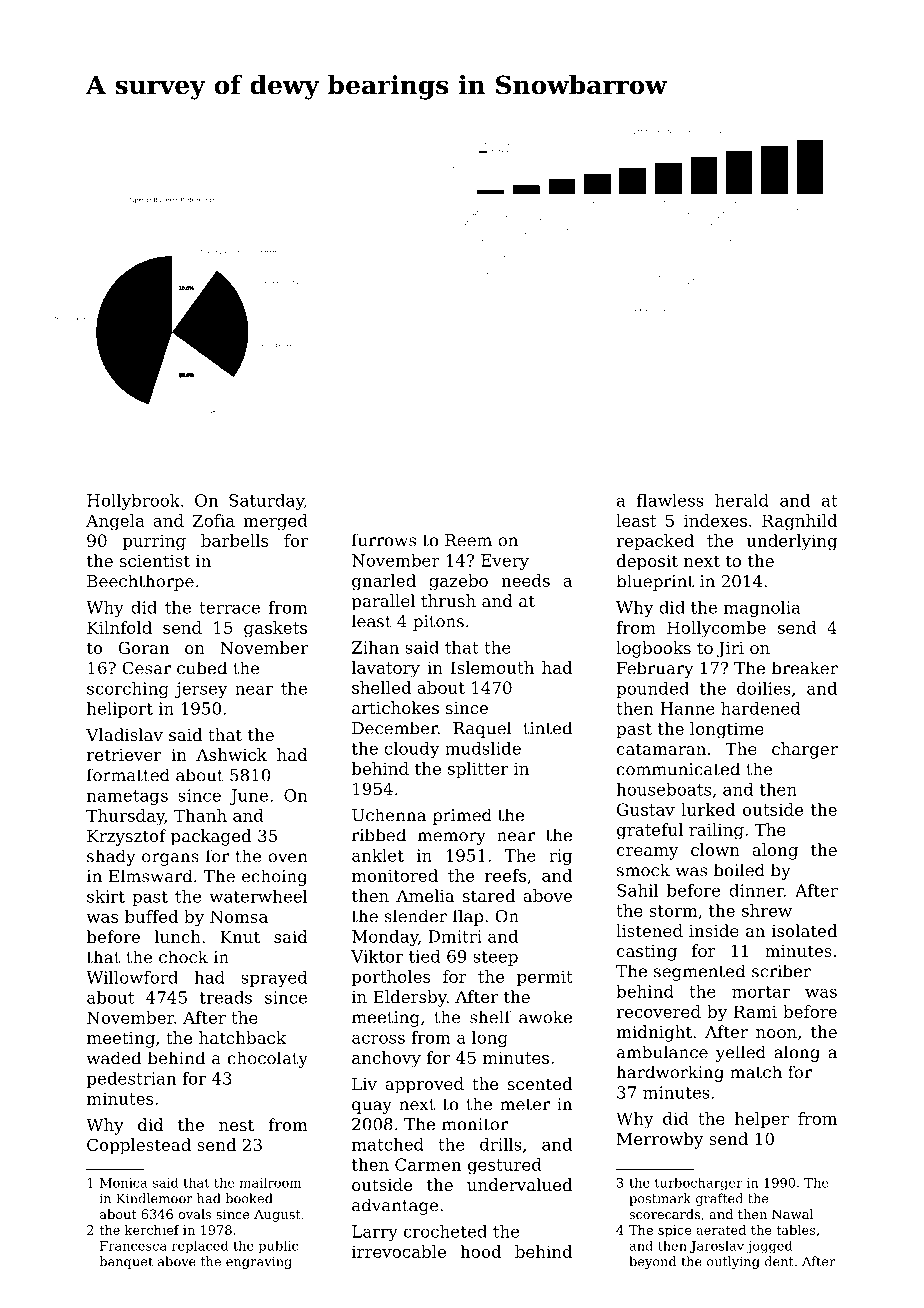 The image size is (924, 1308). I want to click on Kilnfold, so click(119, 627).
